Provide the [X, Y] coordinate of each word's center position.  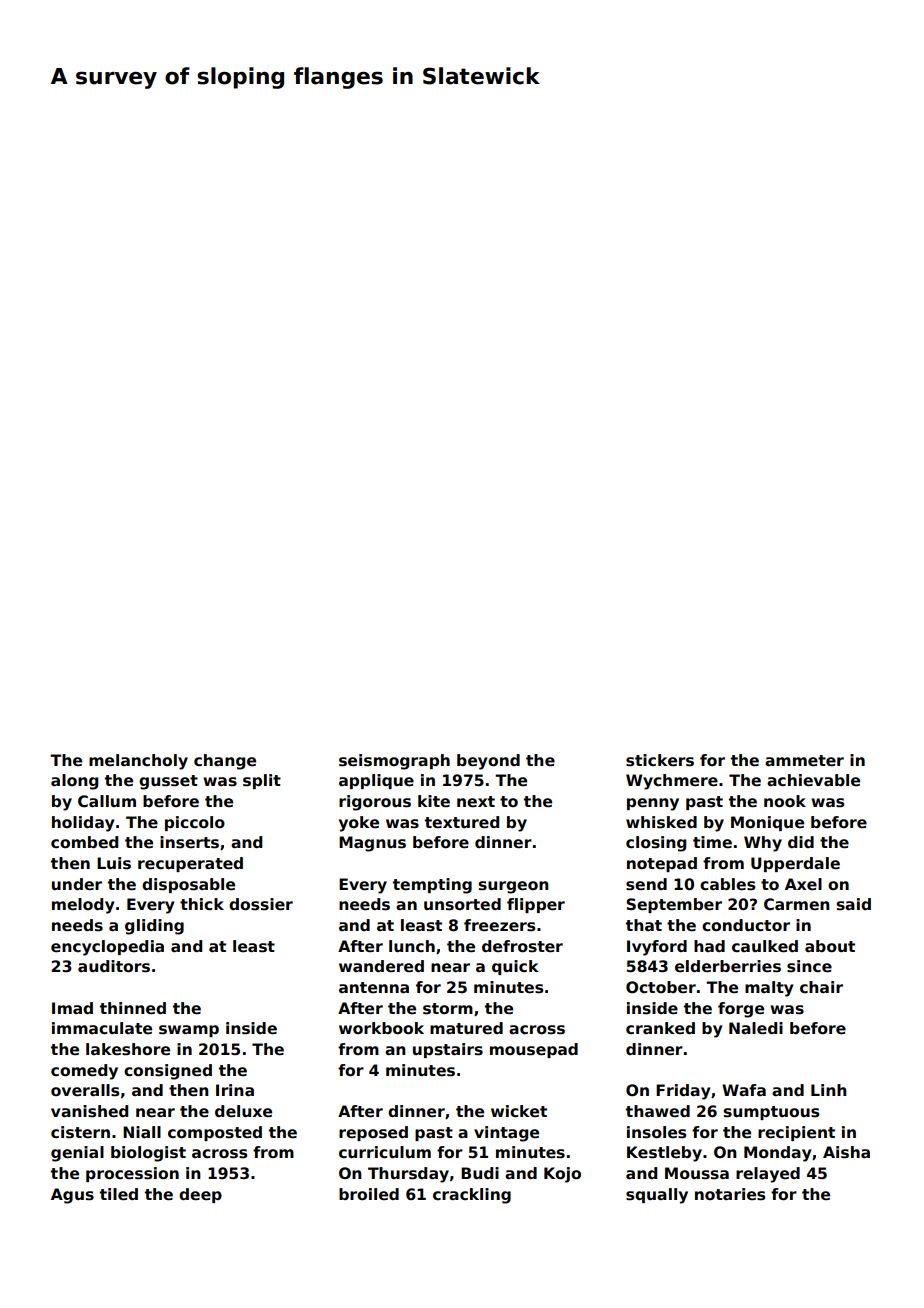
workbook [381, 1028]
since [809, 966]
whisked [661, 822]
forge [741, 1010]
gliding [154, 927]
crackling [472, 1196]
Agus [72, 1196]
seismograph [394, 762]
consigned [168, 1072]
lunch [412, 946]
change [225, 762]
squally [657, 1196]
